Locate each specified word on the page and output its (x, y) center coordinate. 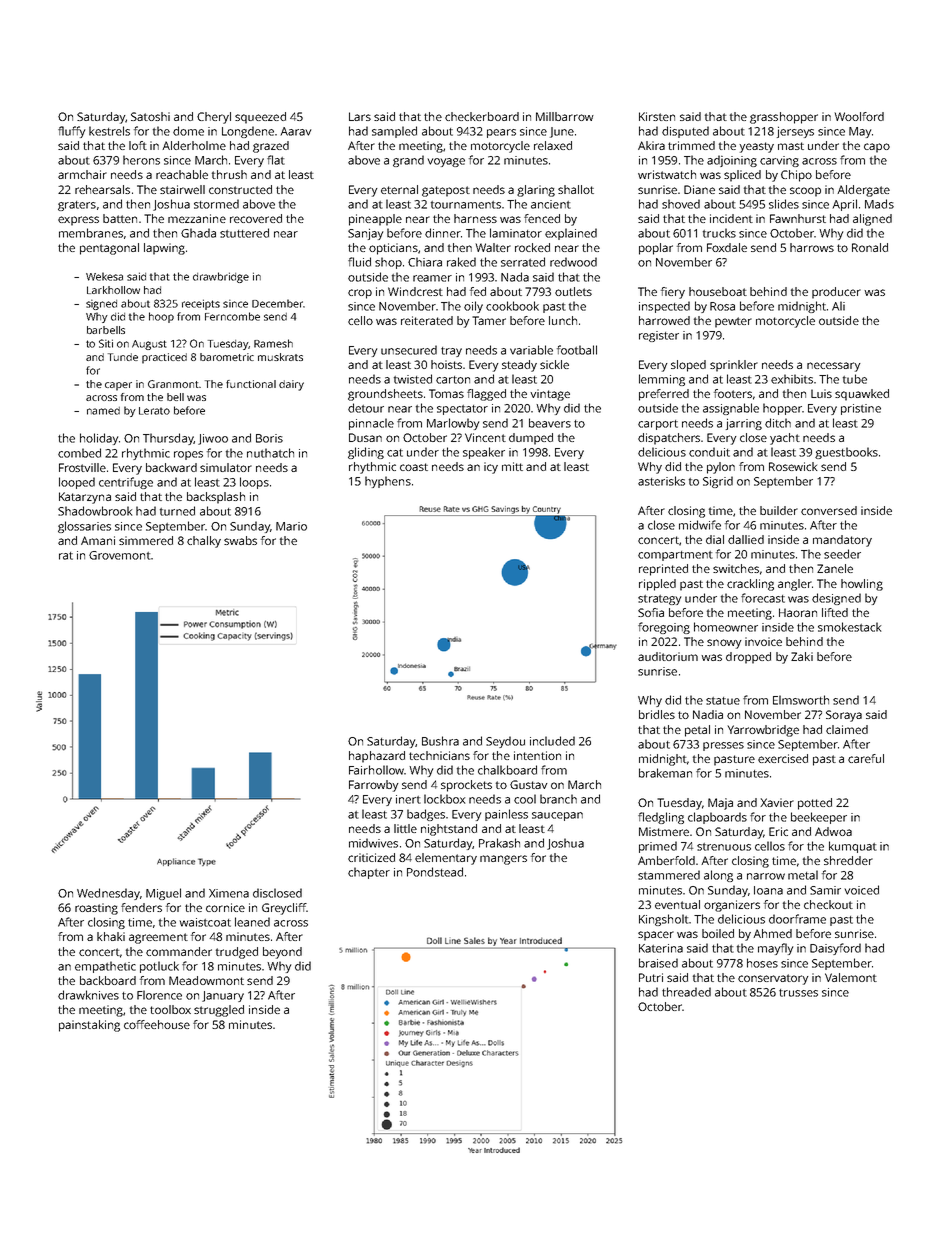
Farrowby (374, 786)
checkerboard (482, 116)
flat (276, 160)
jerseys (795, 132)
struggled (219, 1011)
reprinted (663, 570)
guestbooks (846, 453)
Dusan (365, 437)
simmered (146, 540)
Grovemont (119, 555)
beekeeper (819, 818)
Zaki (802, 656)
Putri (651, 977)
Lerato (154, 411)
